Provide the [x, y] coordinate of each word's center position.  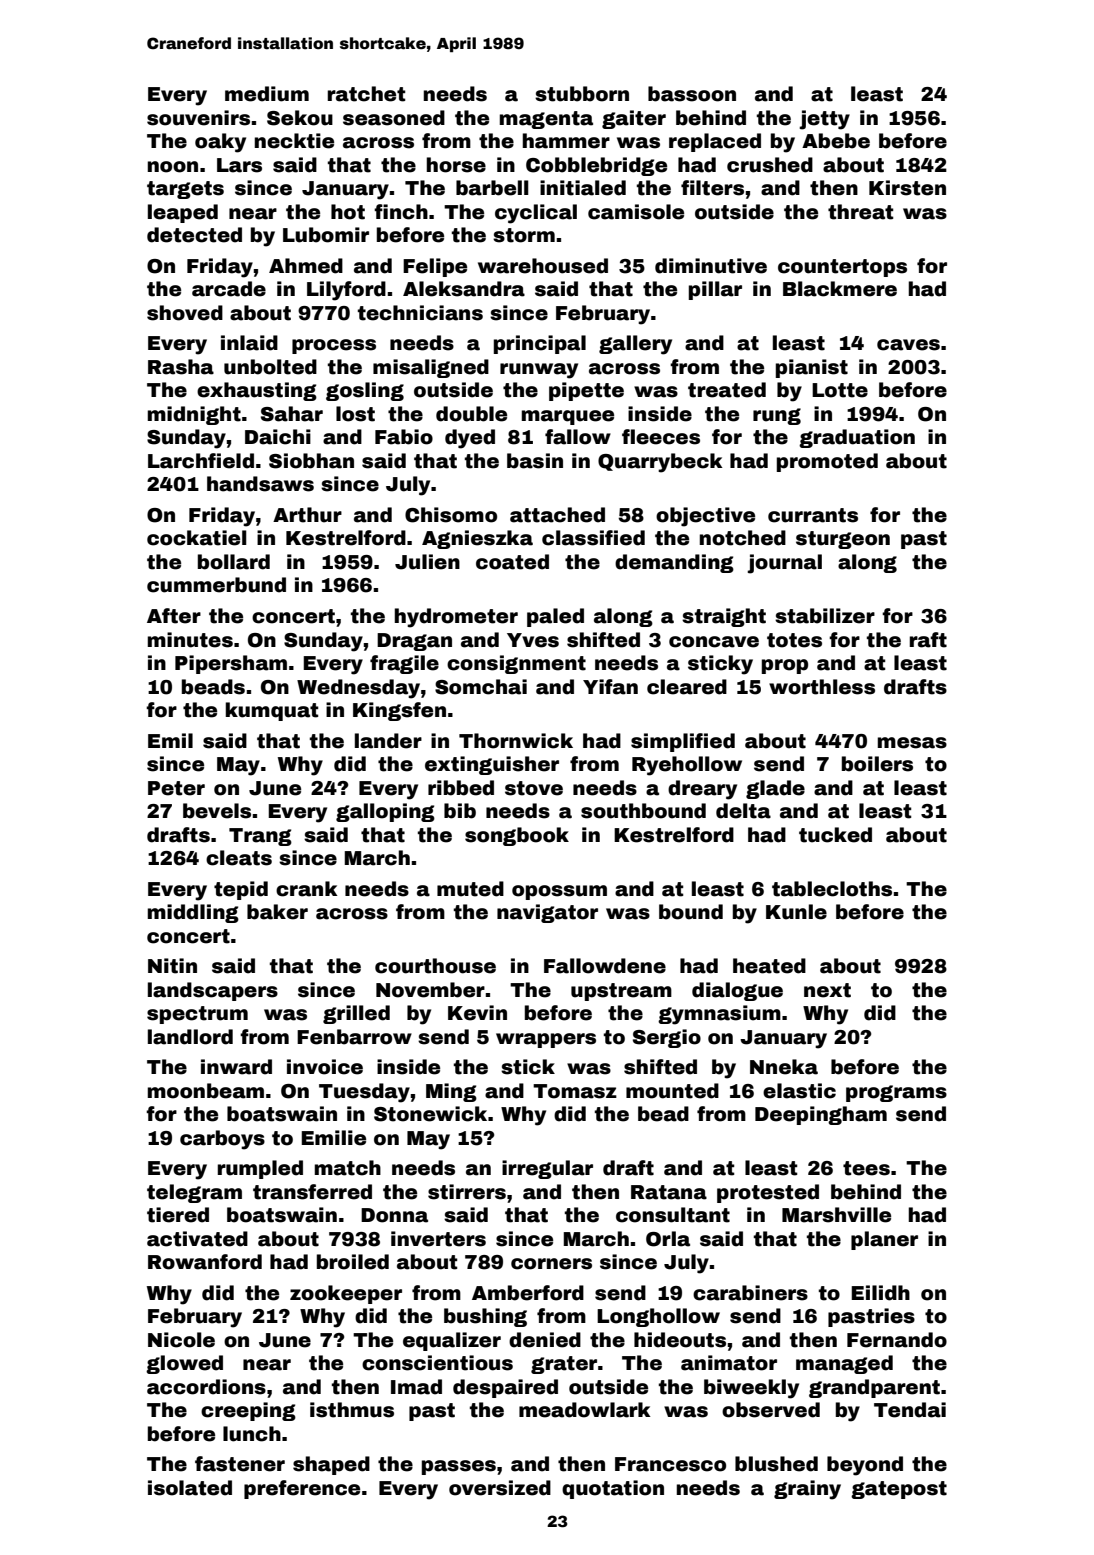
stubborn [582, 94]
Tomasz [575, 1091]
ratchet [366, 94]
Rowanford [205, 1262]
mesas [912, 743]
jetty [825, 120]
